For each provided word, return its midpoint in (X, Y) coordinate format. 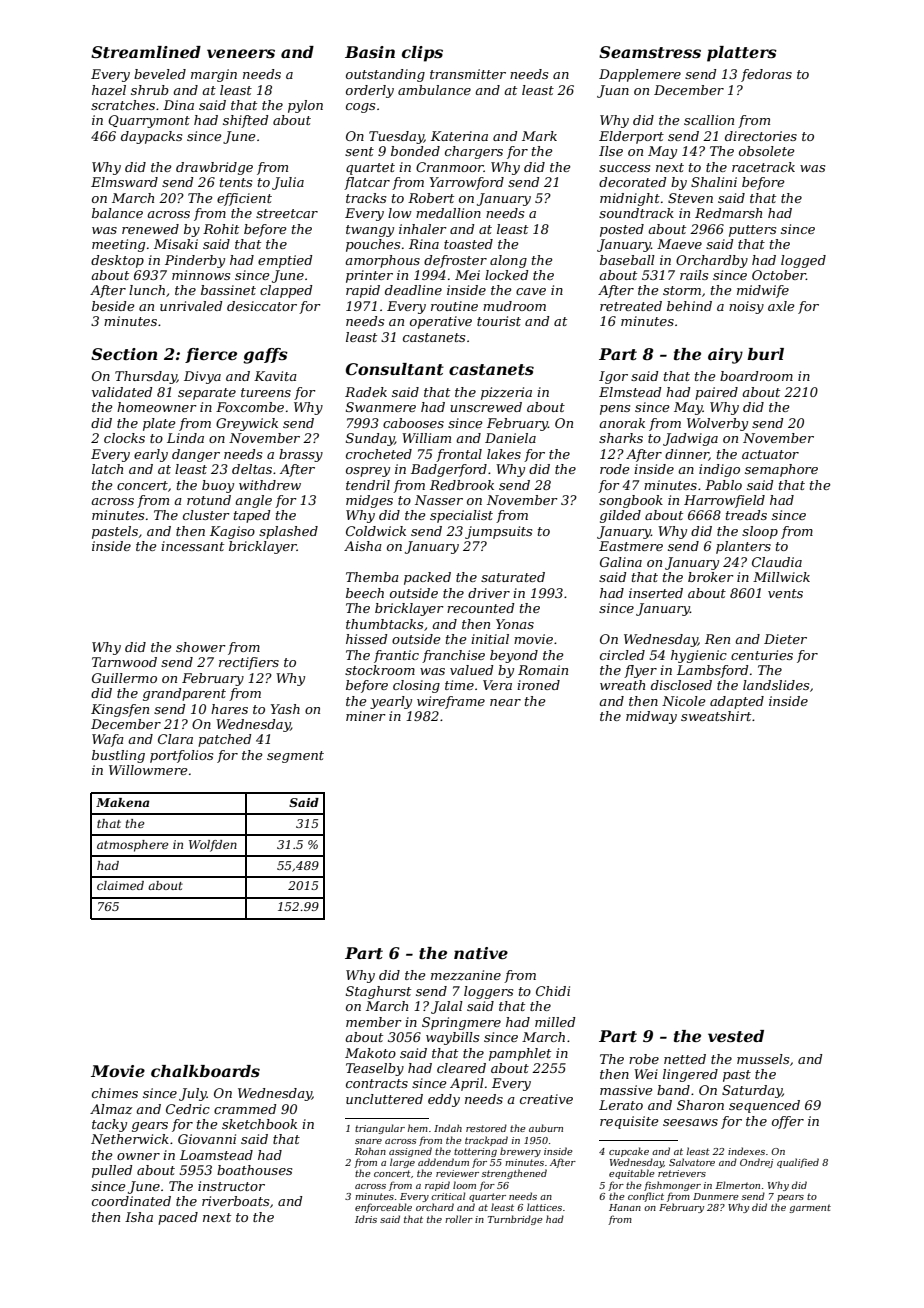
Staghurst (378, 992)
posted (622, 230)
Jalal (447, 1007)
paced (178, 1218)
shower (201, 647)
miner (366, 716)
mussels (763, 1059)
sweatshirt (716, 716)
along (508, 261)
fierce (211, 355)
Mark (539, 136)
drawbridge (214, 168)
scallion (709, 120)
